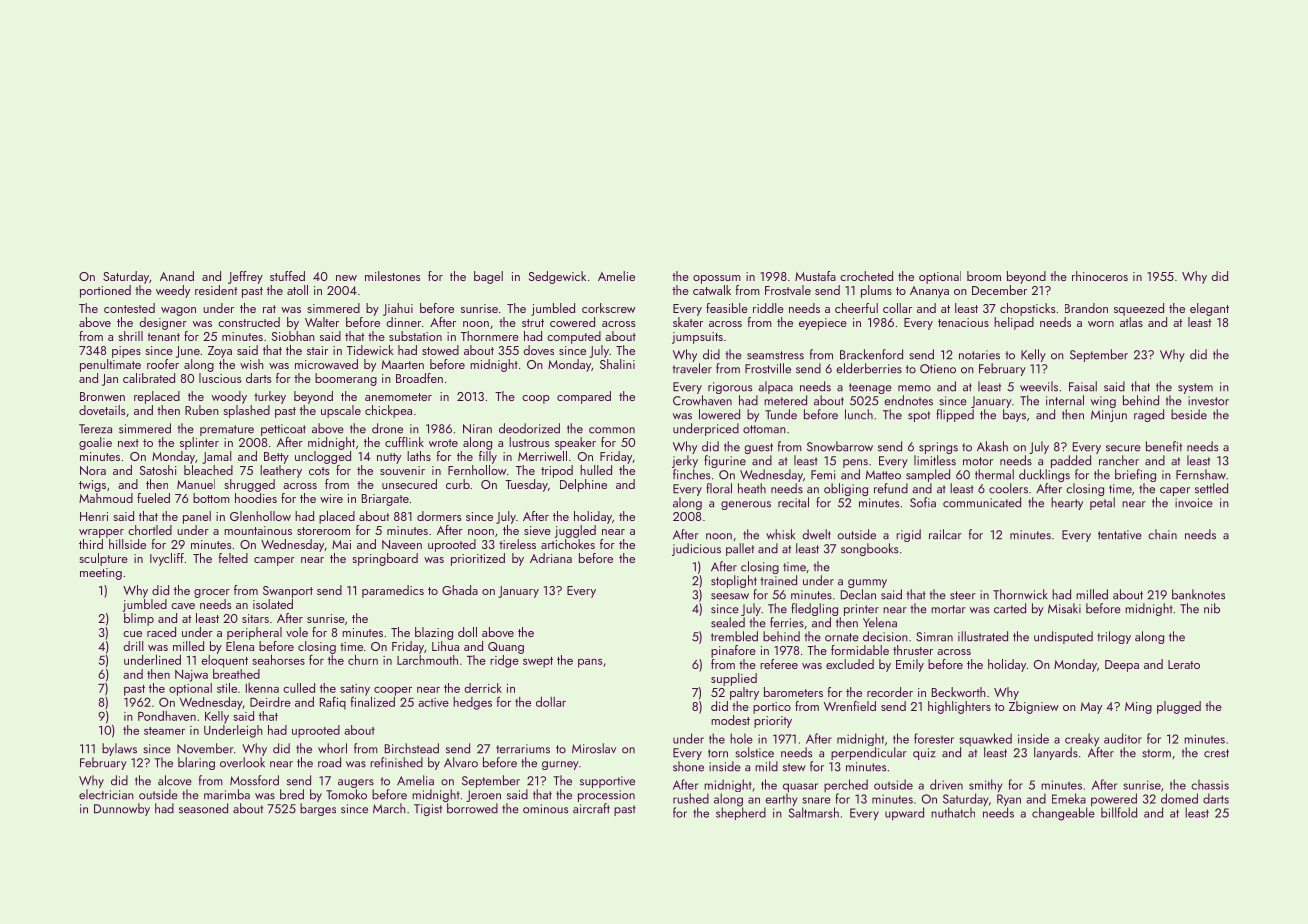 The height and width of the document is (924, 1308). Describe the element at coordinates (1120, 535) in the document. I see `tentative` at that location.
